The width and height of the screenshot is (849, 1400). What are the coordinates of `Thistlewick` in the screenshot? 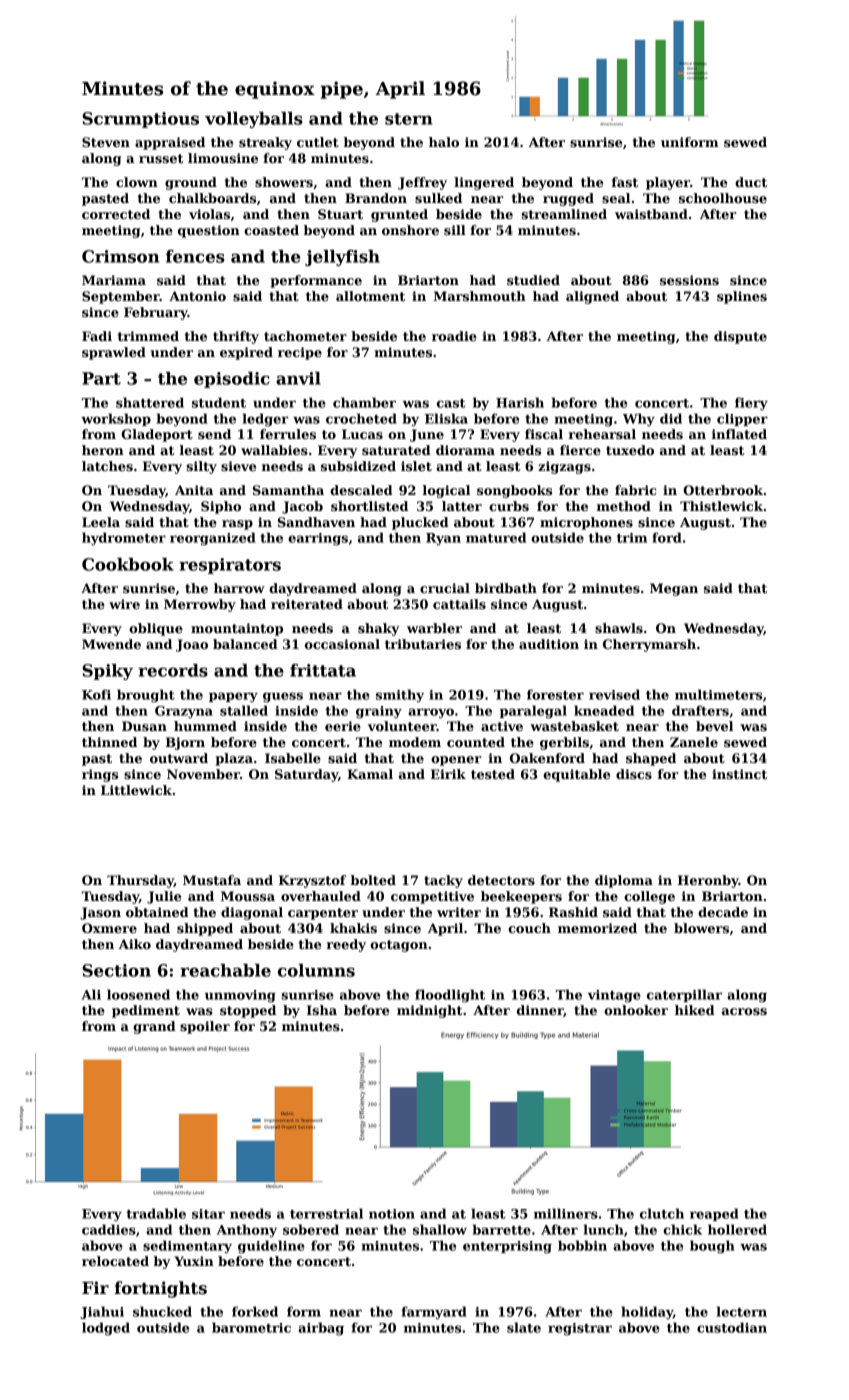 It's located at (721, 506).
